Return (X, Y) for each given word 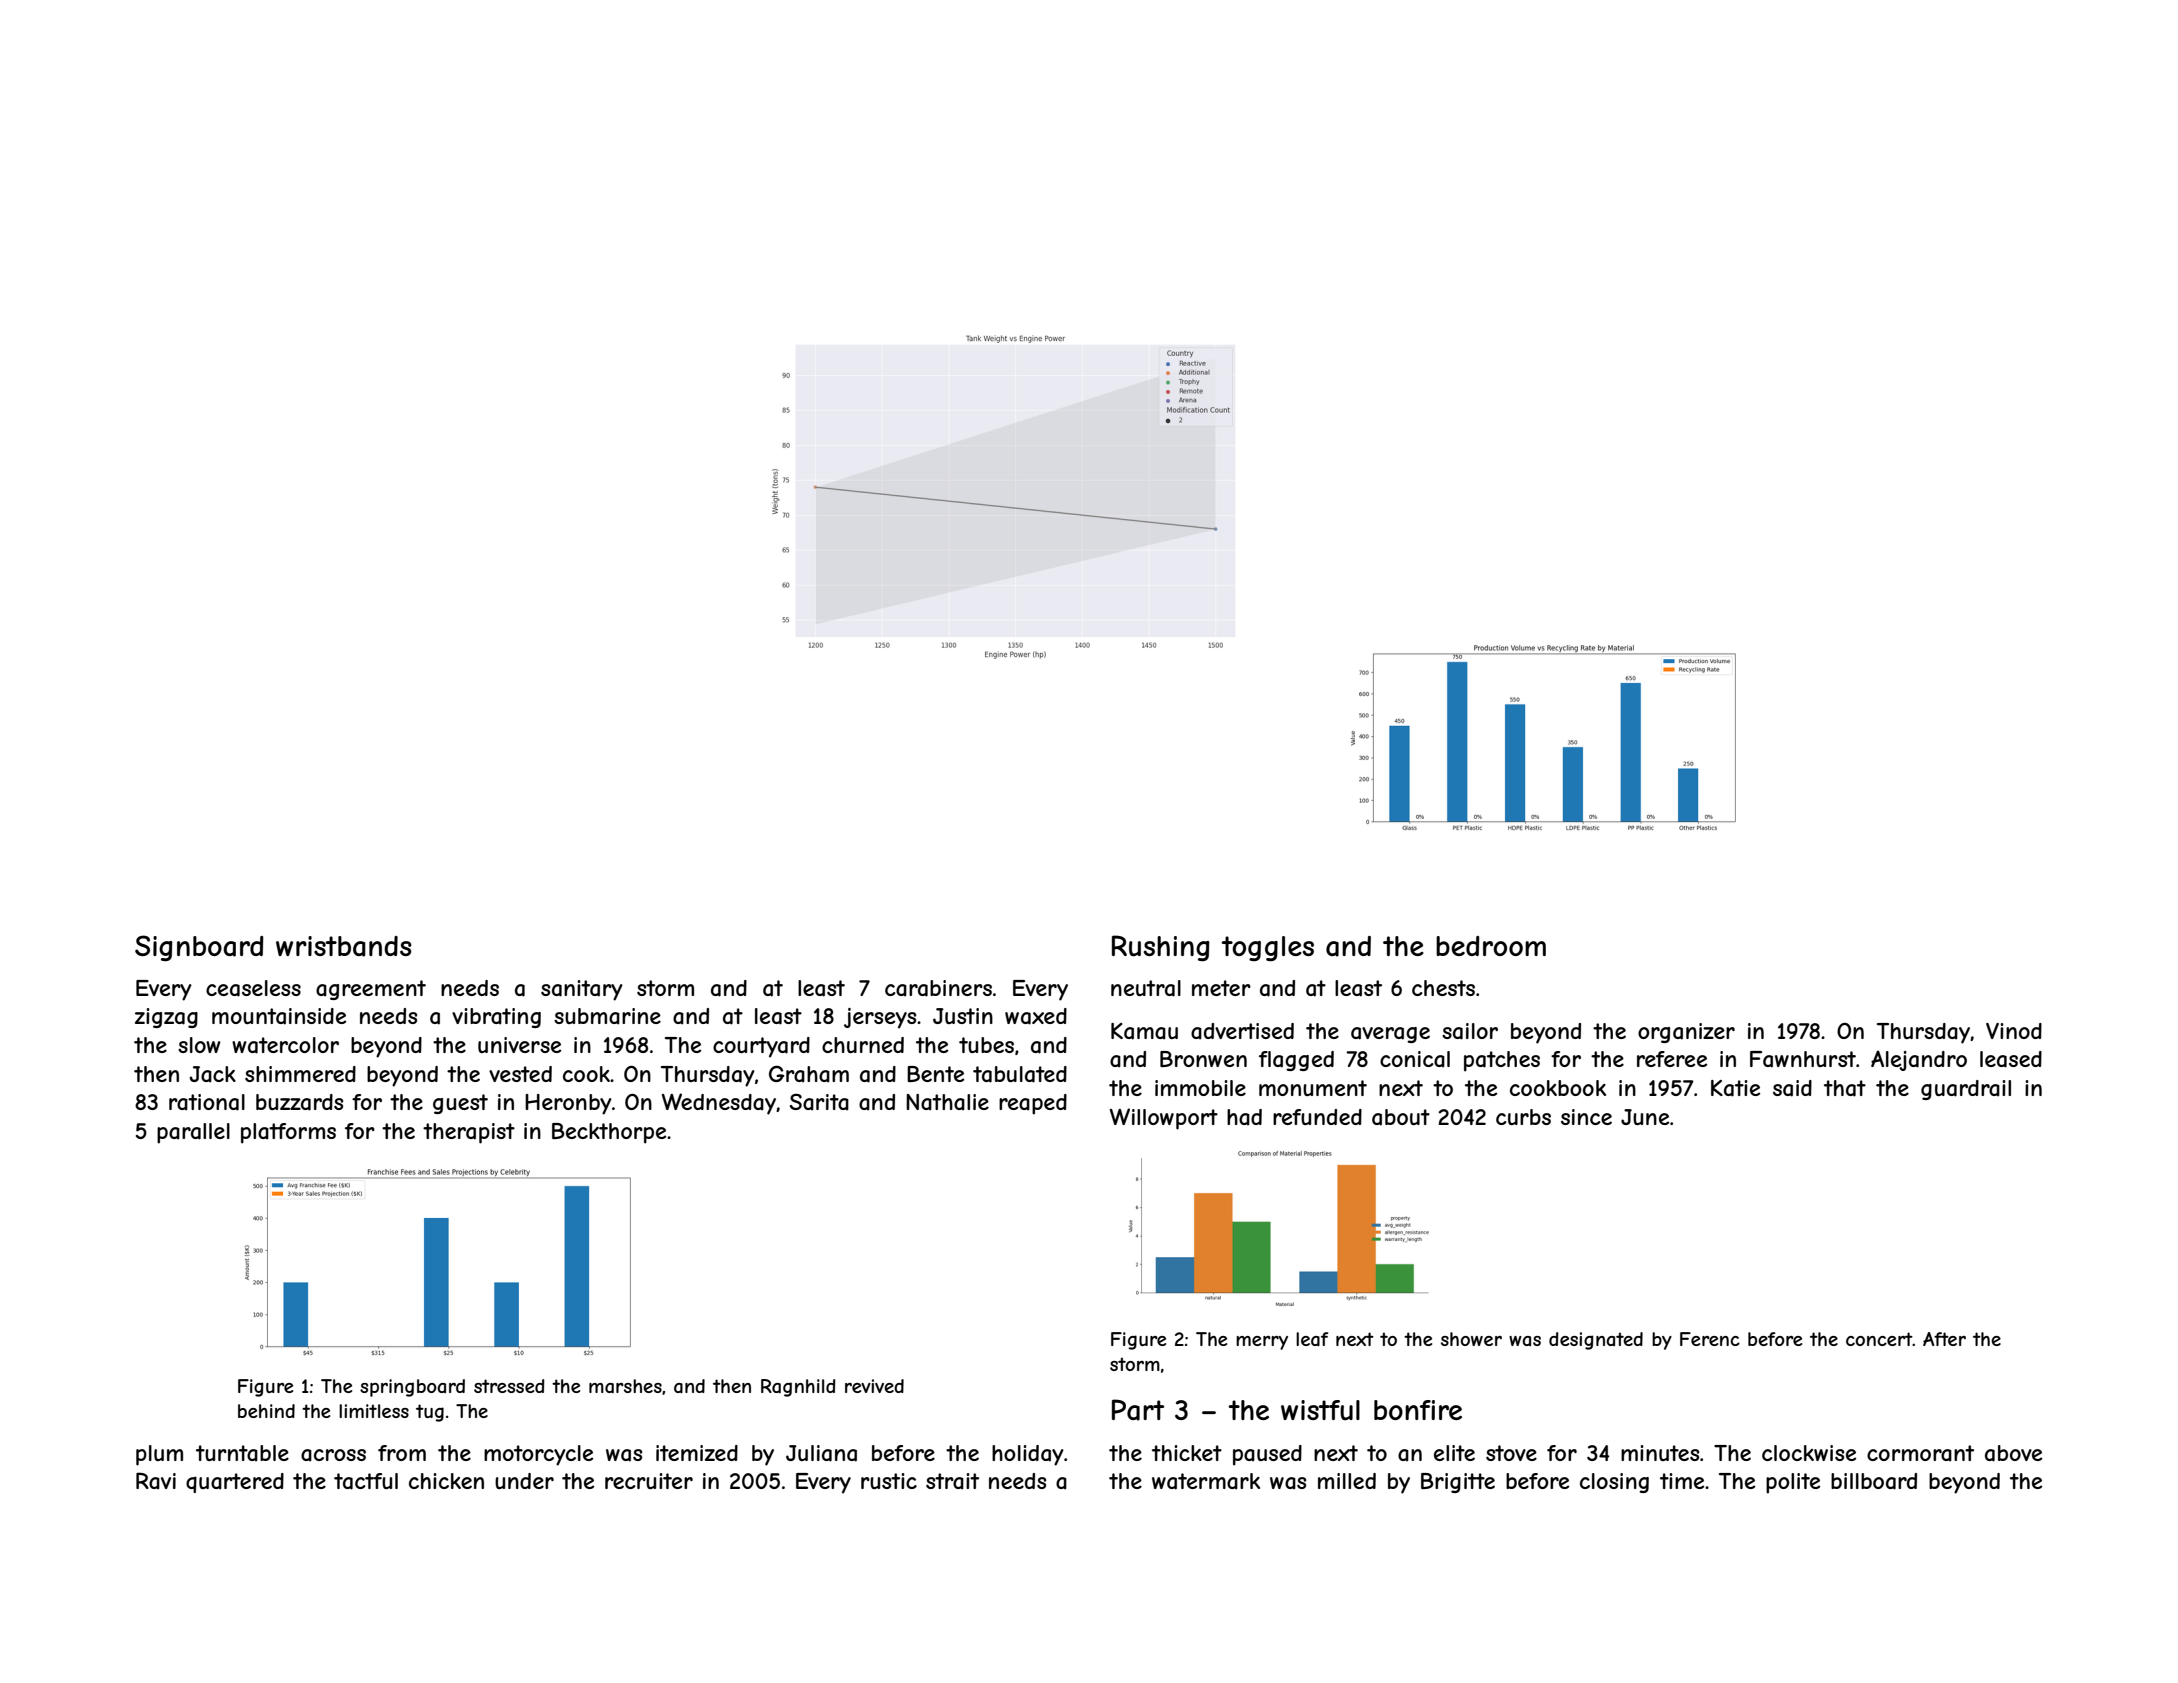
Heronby (568, 1104)
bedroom (1491, 946)
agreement (371, 990)
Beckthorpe (609, 1133)
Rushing (1161, 948)
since (1586, 1117)
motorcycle (538, 1455)
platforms (288, 1133)
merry (1262, 1343)
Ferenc (1710, 1339)
